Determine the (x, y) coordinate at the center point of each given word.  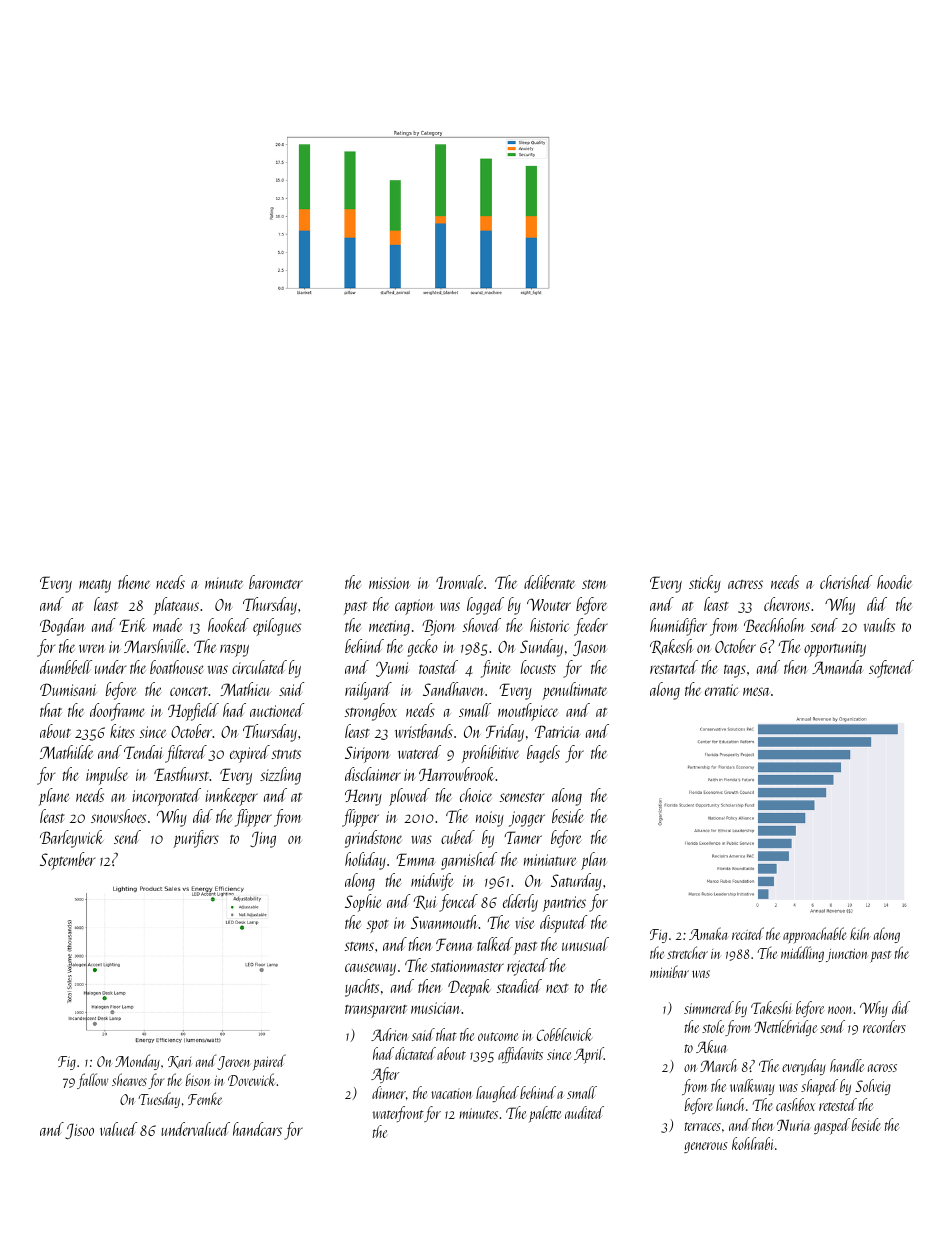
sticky (705, 584)
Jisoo (79, 1131)
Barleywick (72, 839)
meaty (95, 586)
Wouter (549, 604)
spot (378, 926)
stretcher (687, 952)
